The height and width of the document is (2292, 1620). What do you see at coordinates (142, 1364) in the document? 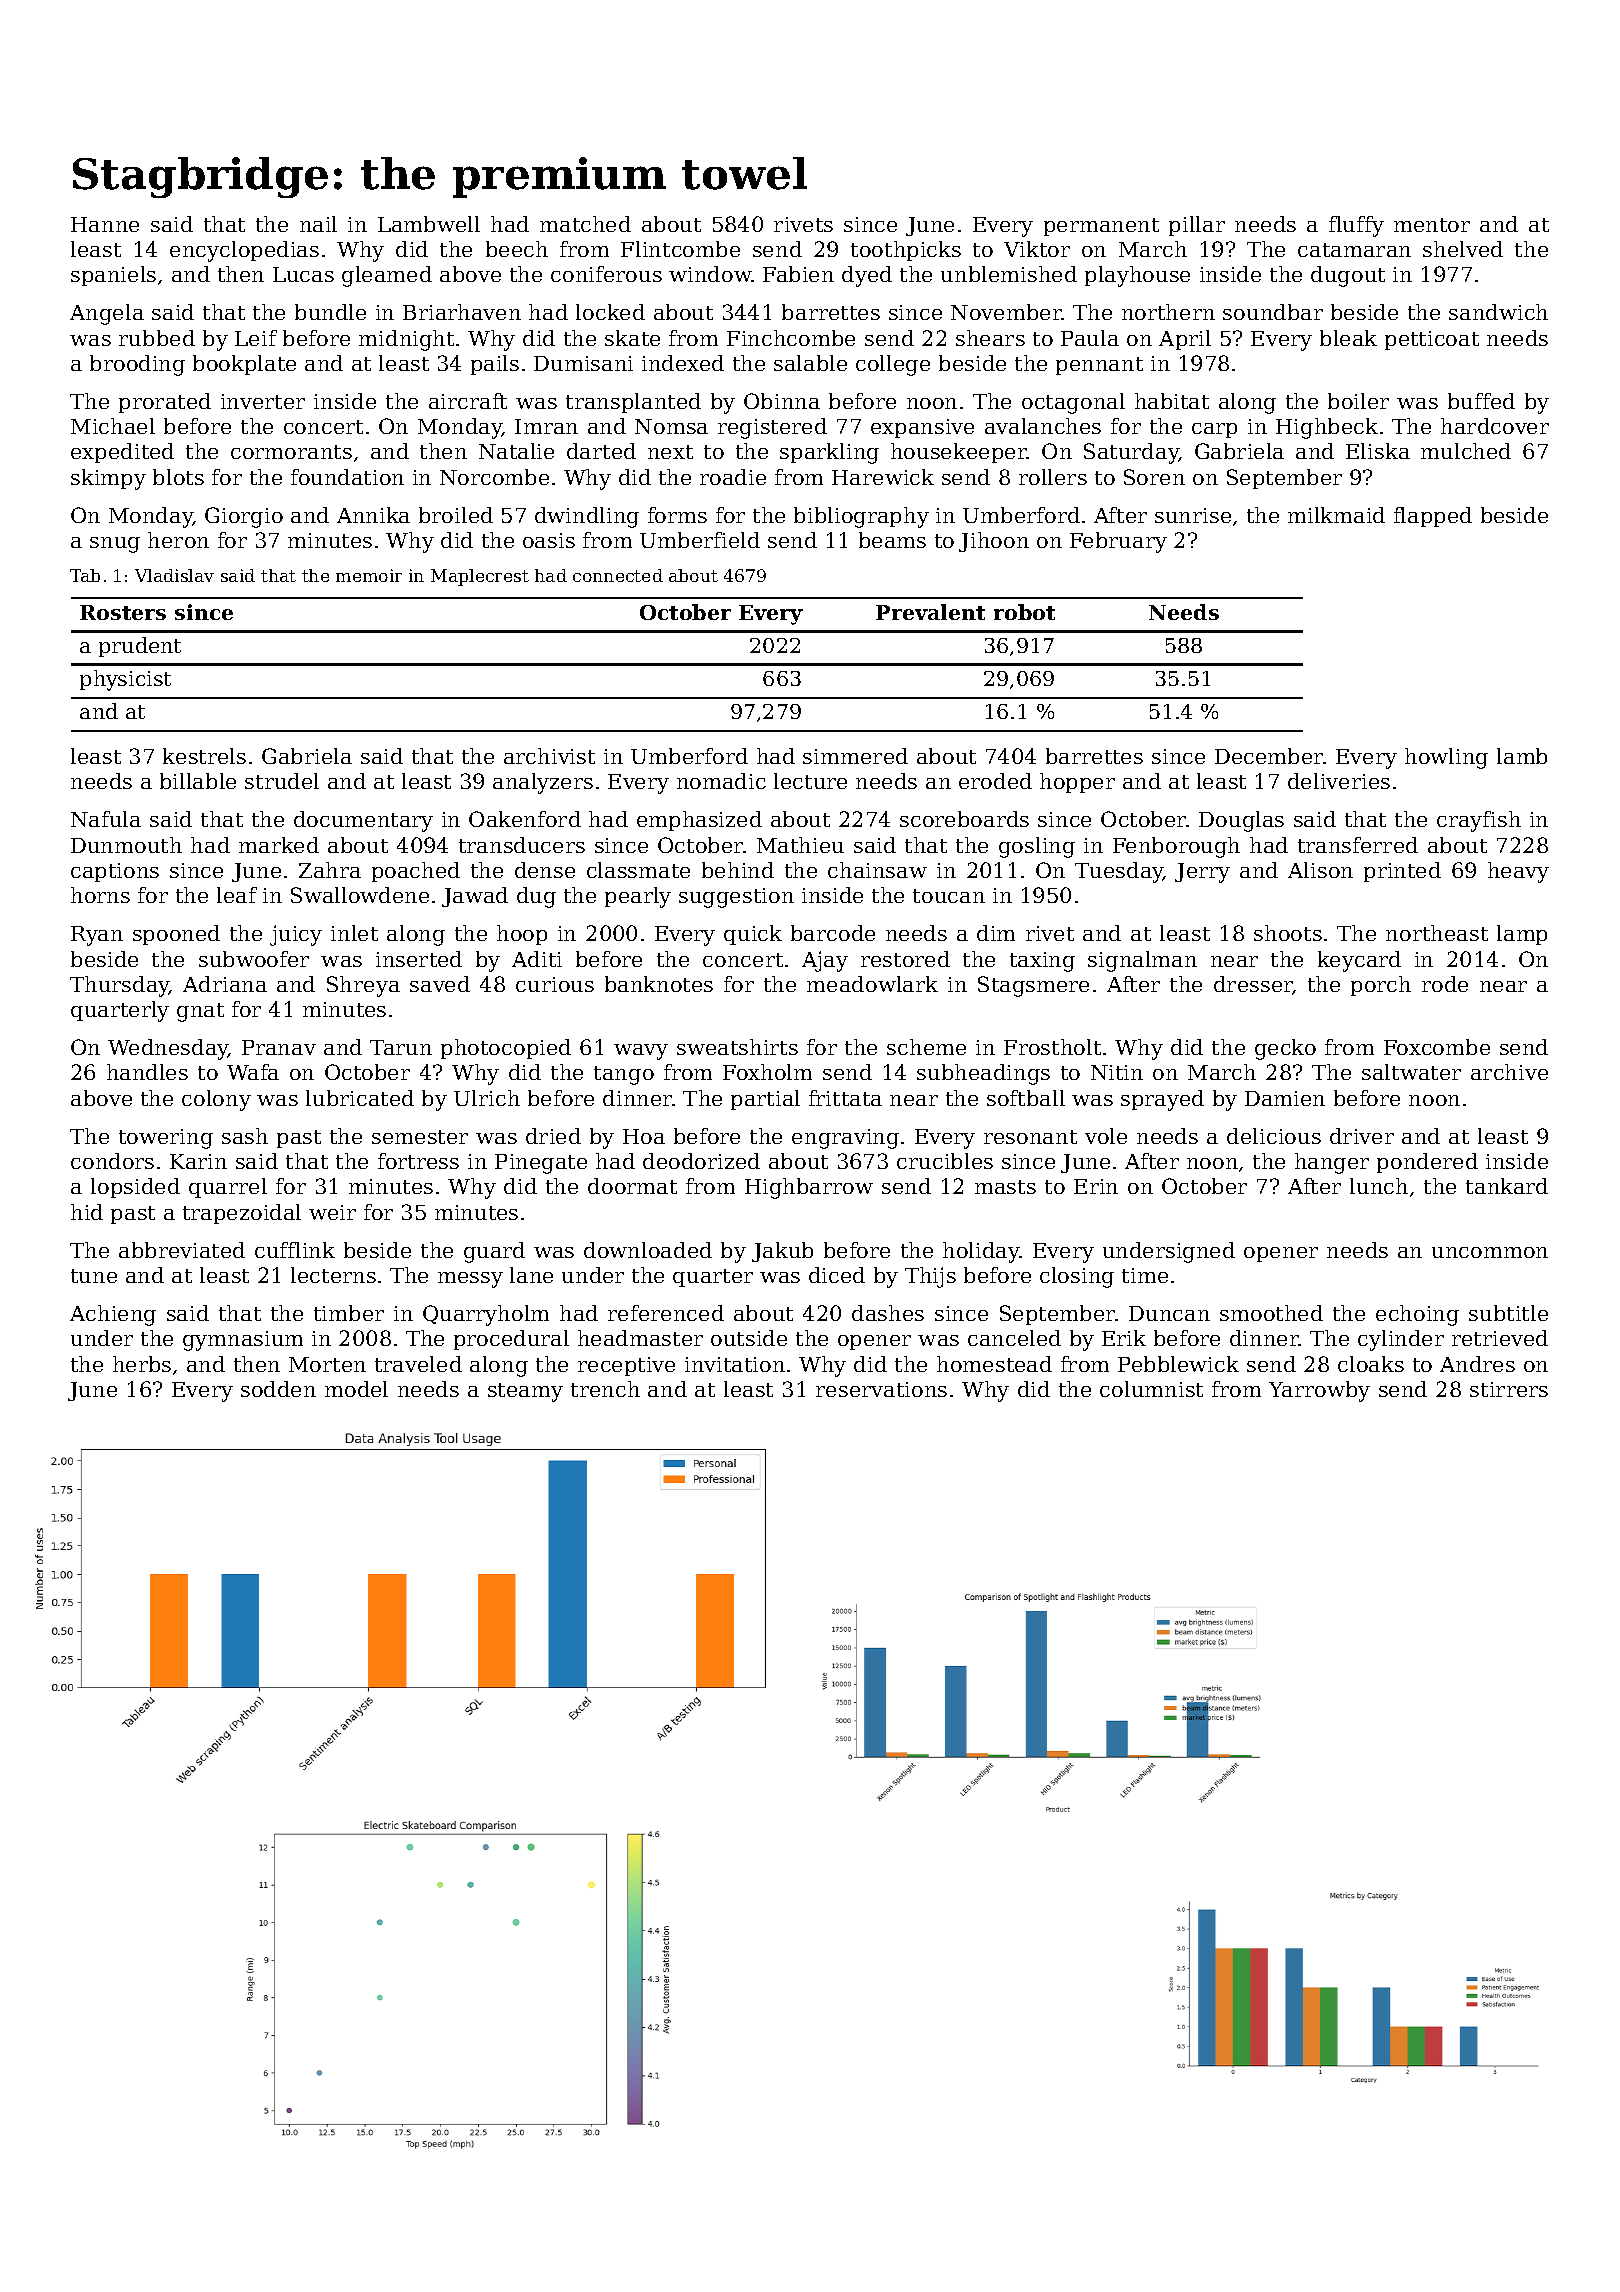
I see `herbs` at bounding box center [142, 1364].
